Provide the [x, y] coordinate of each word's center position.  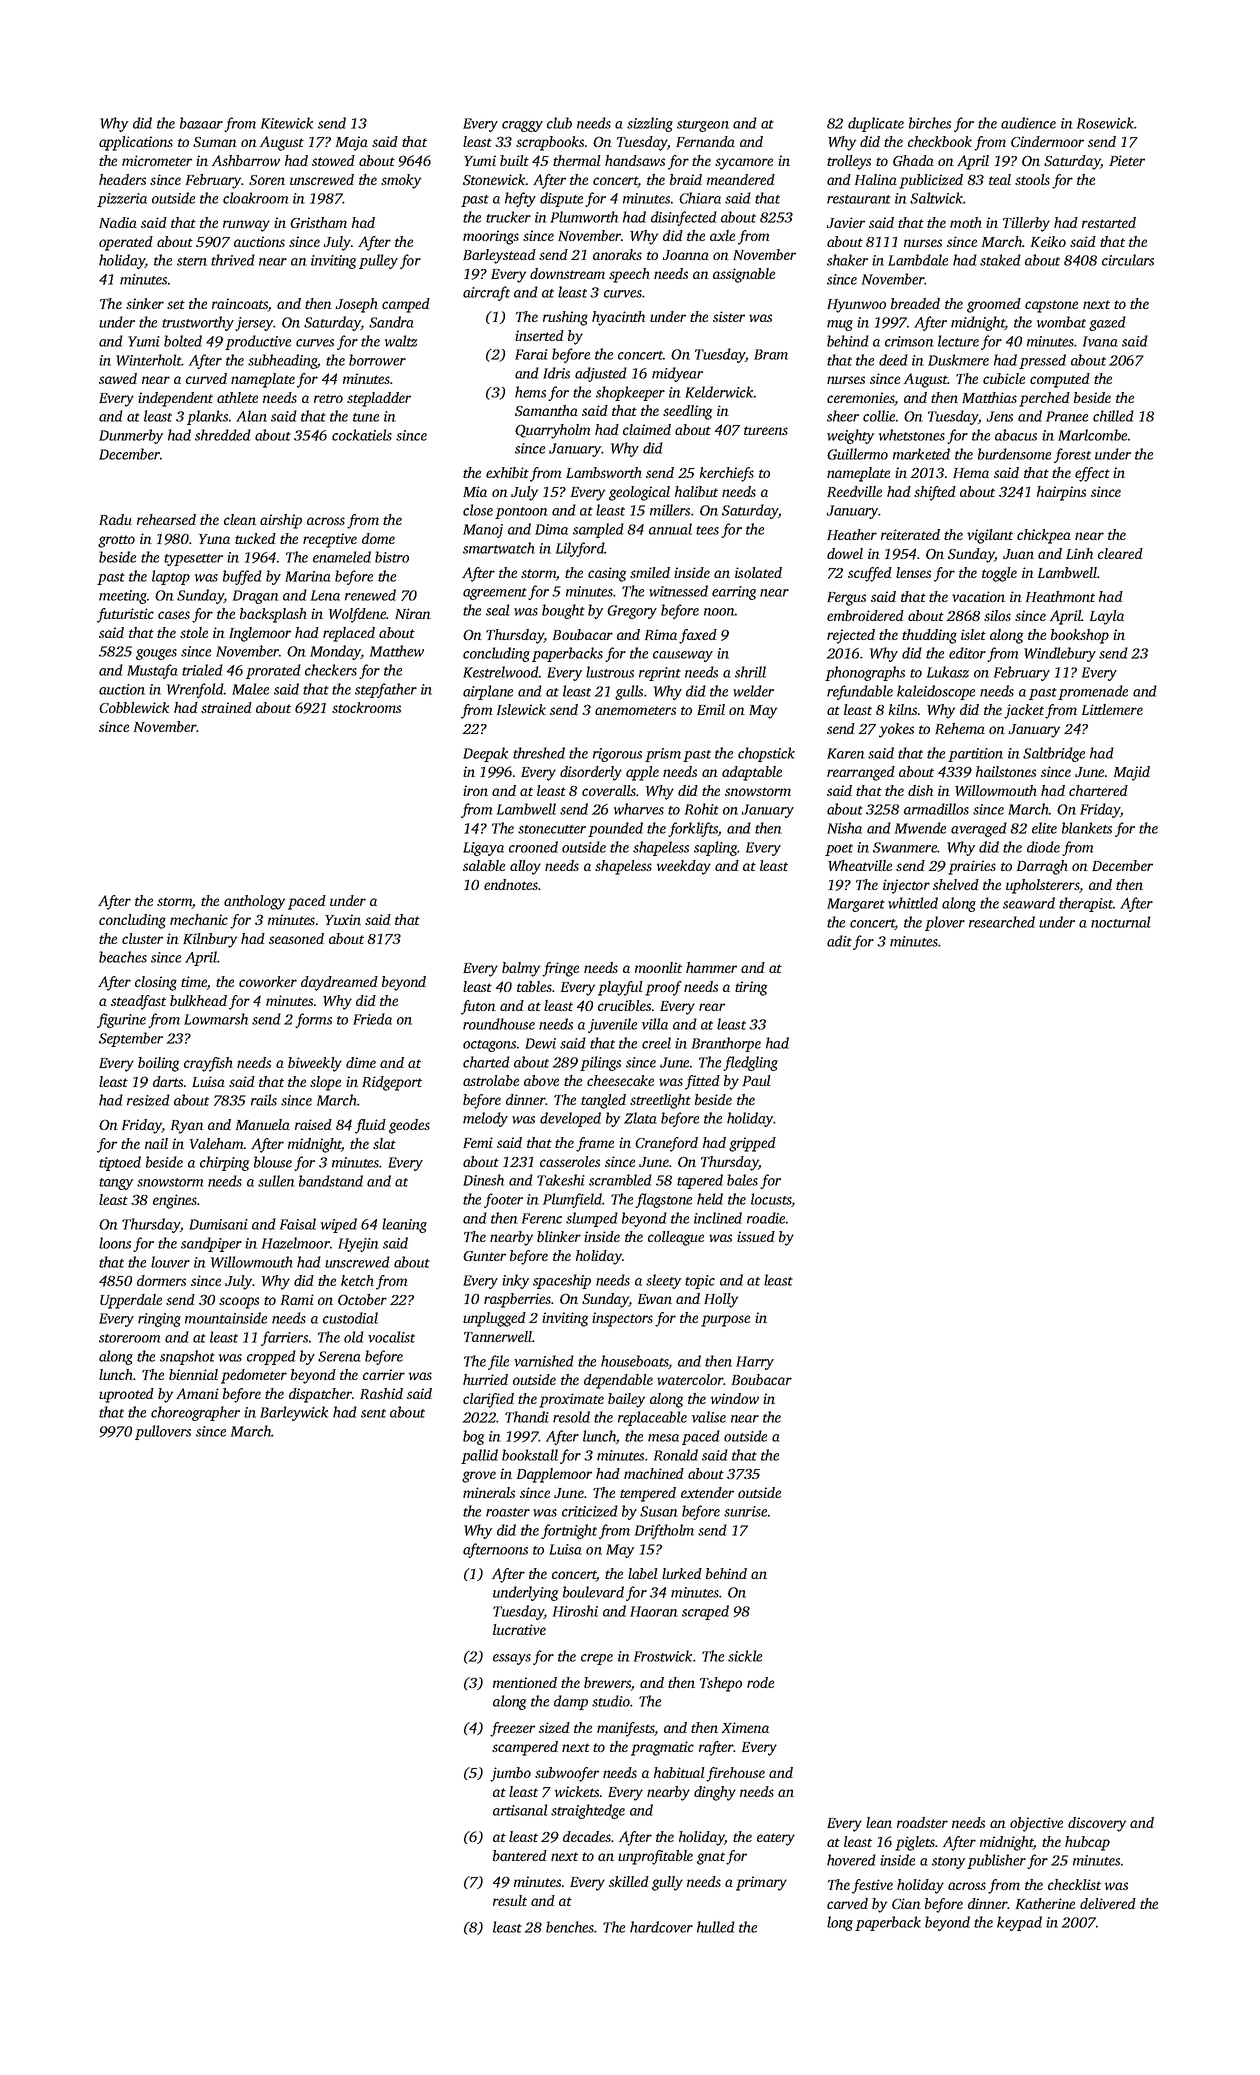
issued [756, 1236]
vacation [978, 596]
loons [115, 1243]
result [510, 1900]
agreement [495, 594]
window [735, 1398]
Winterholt [149, 360]
